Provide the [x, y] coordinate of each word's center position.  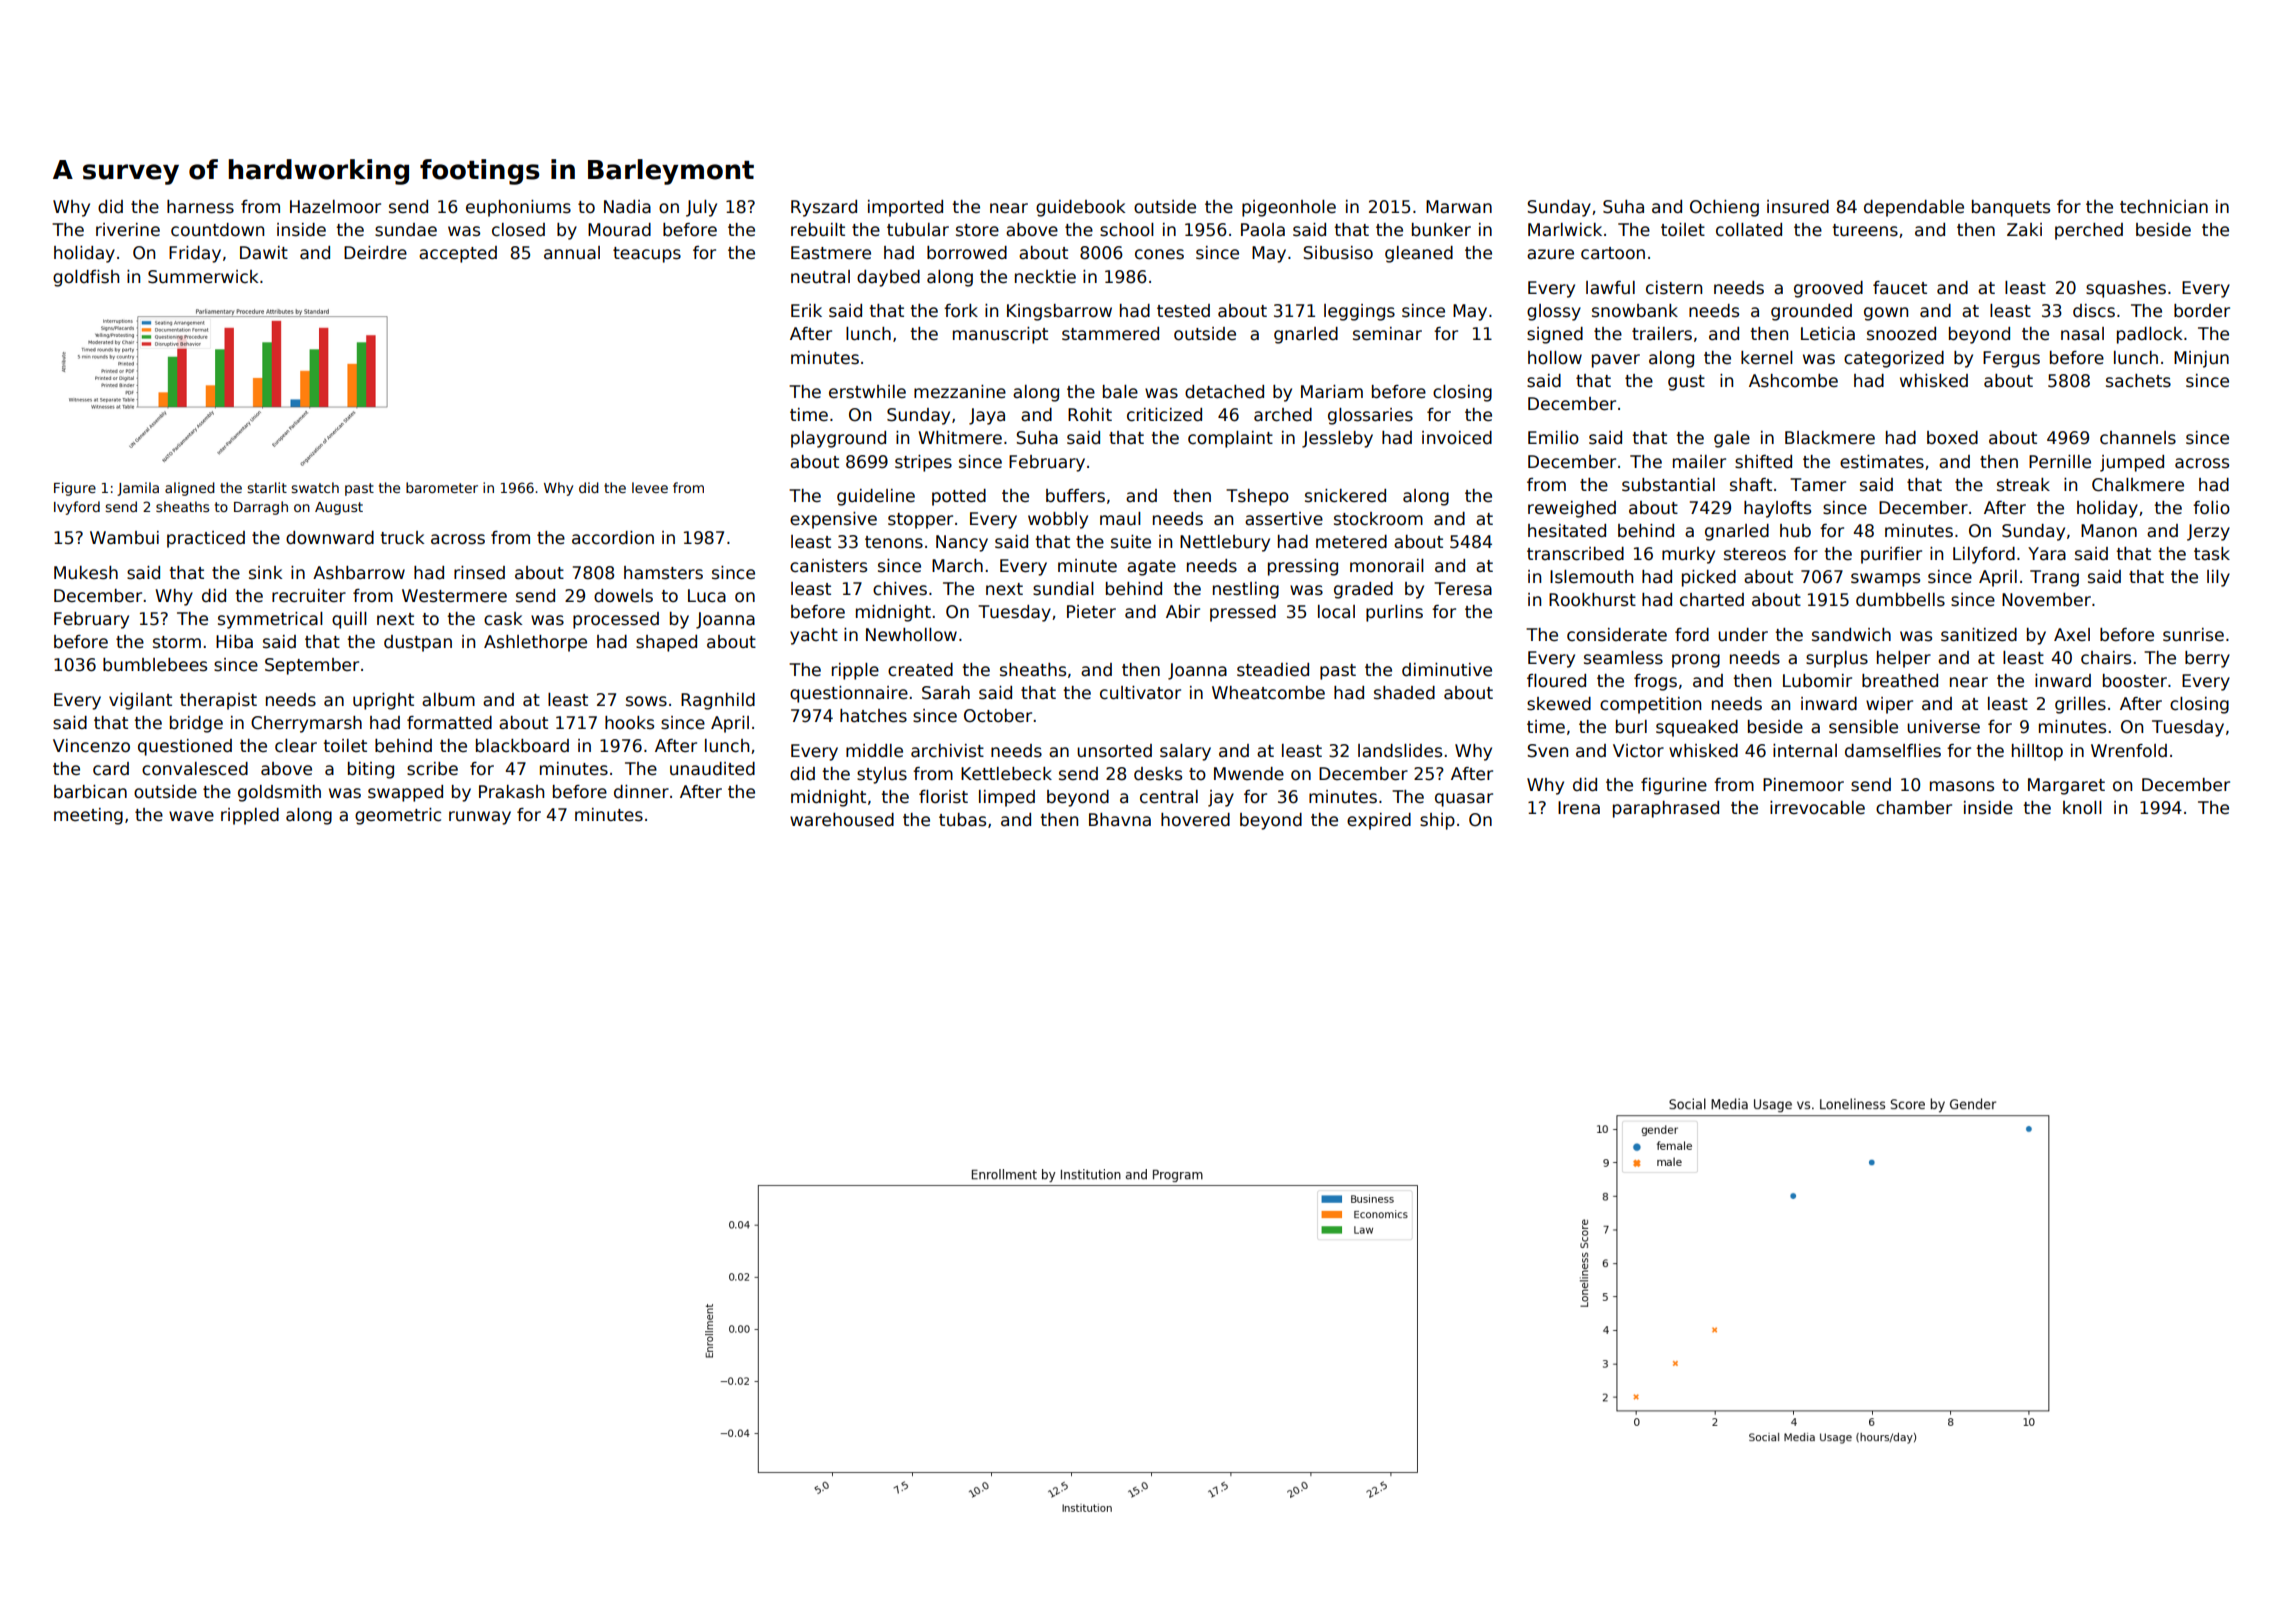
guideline [876, 497]
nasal [2082, 334]
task [2212, 554]
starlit [267, 487]
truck [402, 538]
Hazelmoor [335, 207]
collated [1749, 230]
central [1169, 797]
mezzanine [960, 392]
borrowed [967, 253]
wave [191, 816]
